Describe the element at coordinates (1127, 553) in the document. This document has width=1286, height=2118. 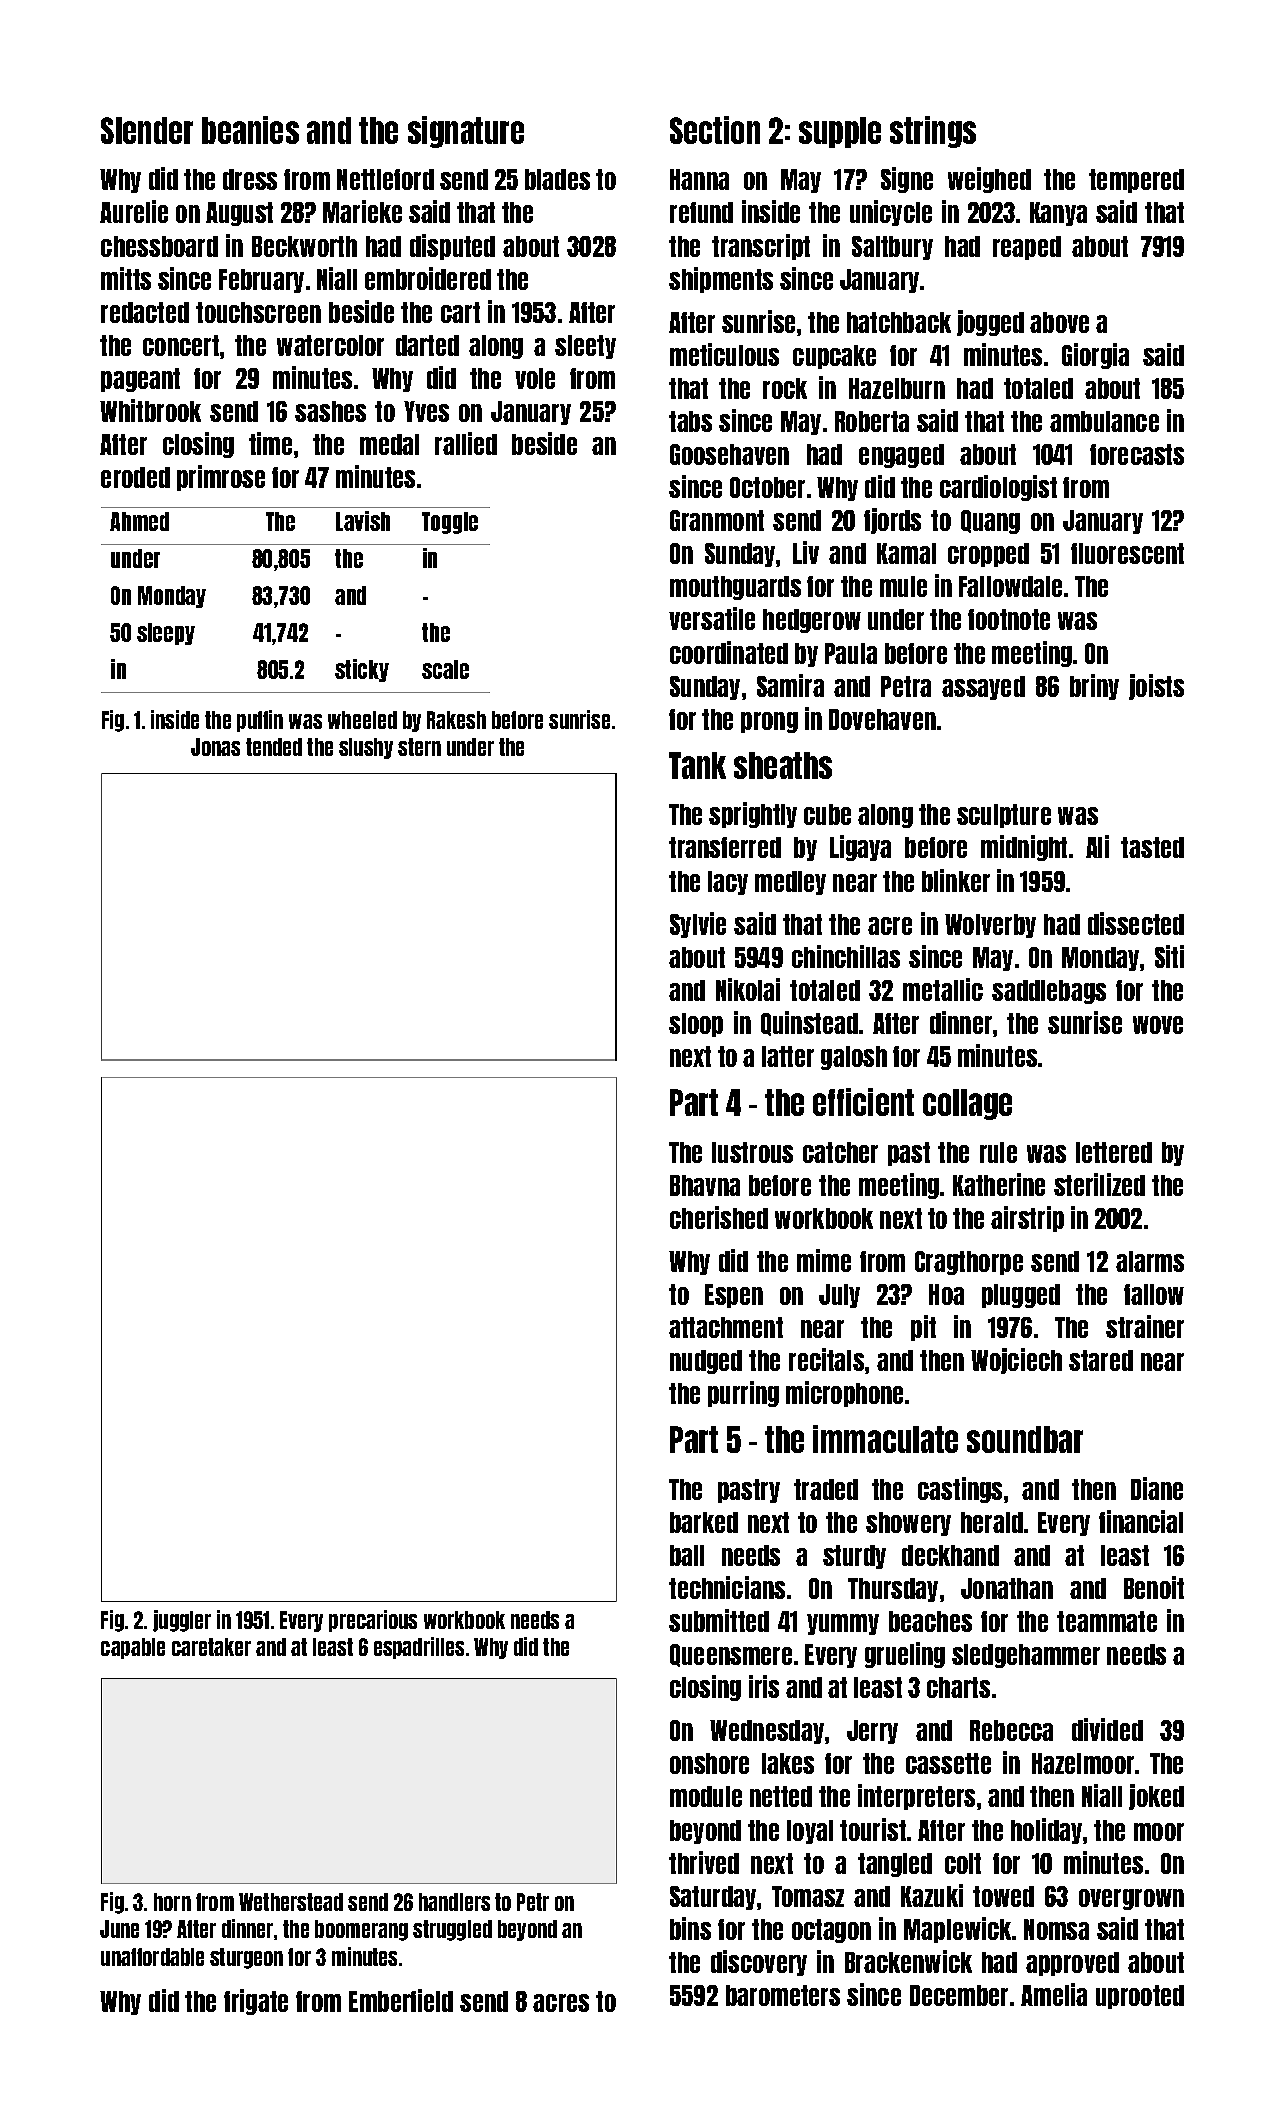
I see `fluorescent` at that location.
